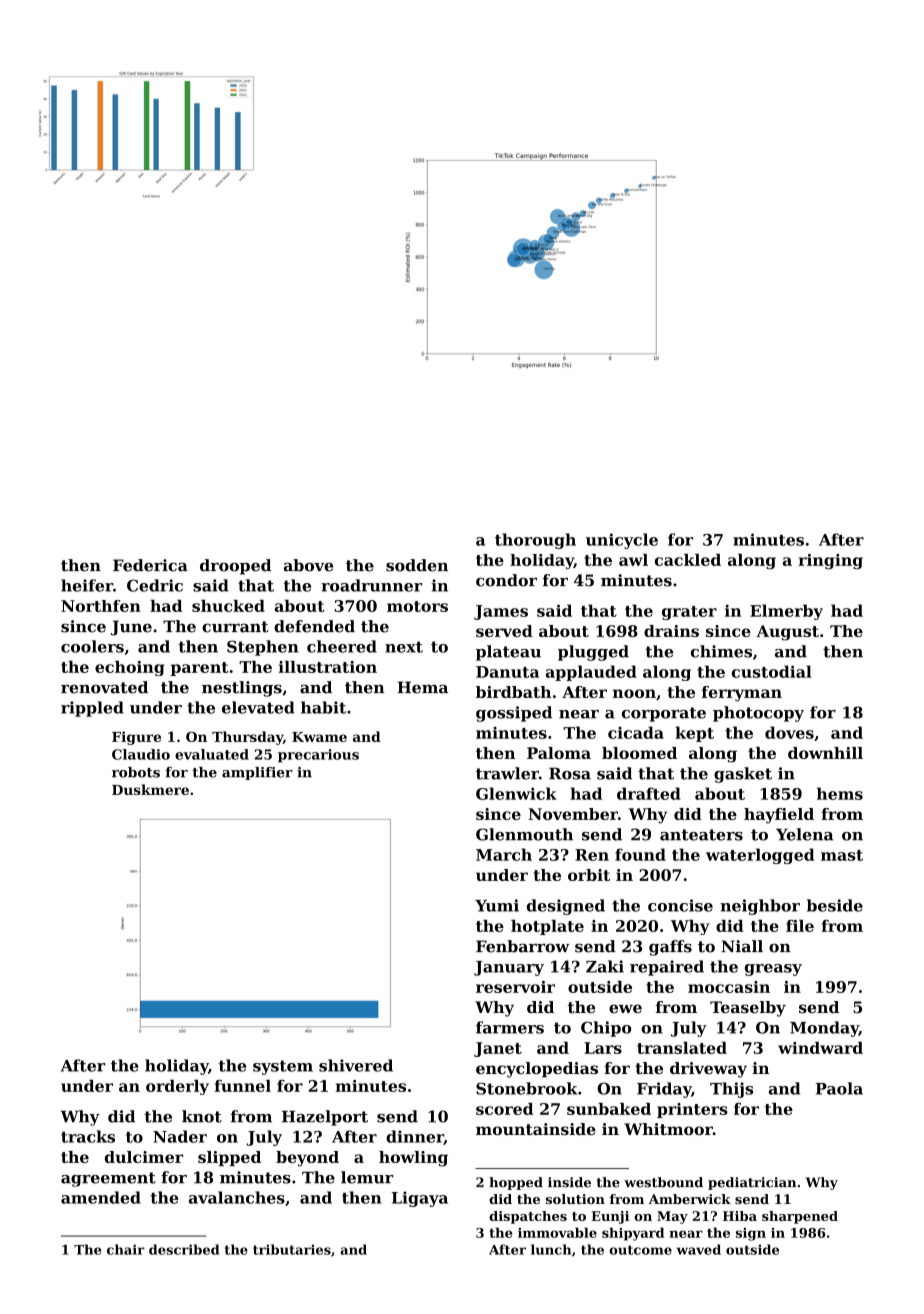 The width and height of the screenshot is (924, 1314). What do you see at coordinates (327, 667) in the screenshot?
I see `illustration` at bounding box center [327, 667].
